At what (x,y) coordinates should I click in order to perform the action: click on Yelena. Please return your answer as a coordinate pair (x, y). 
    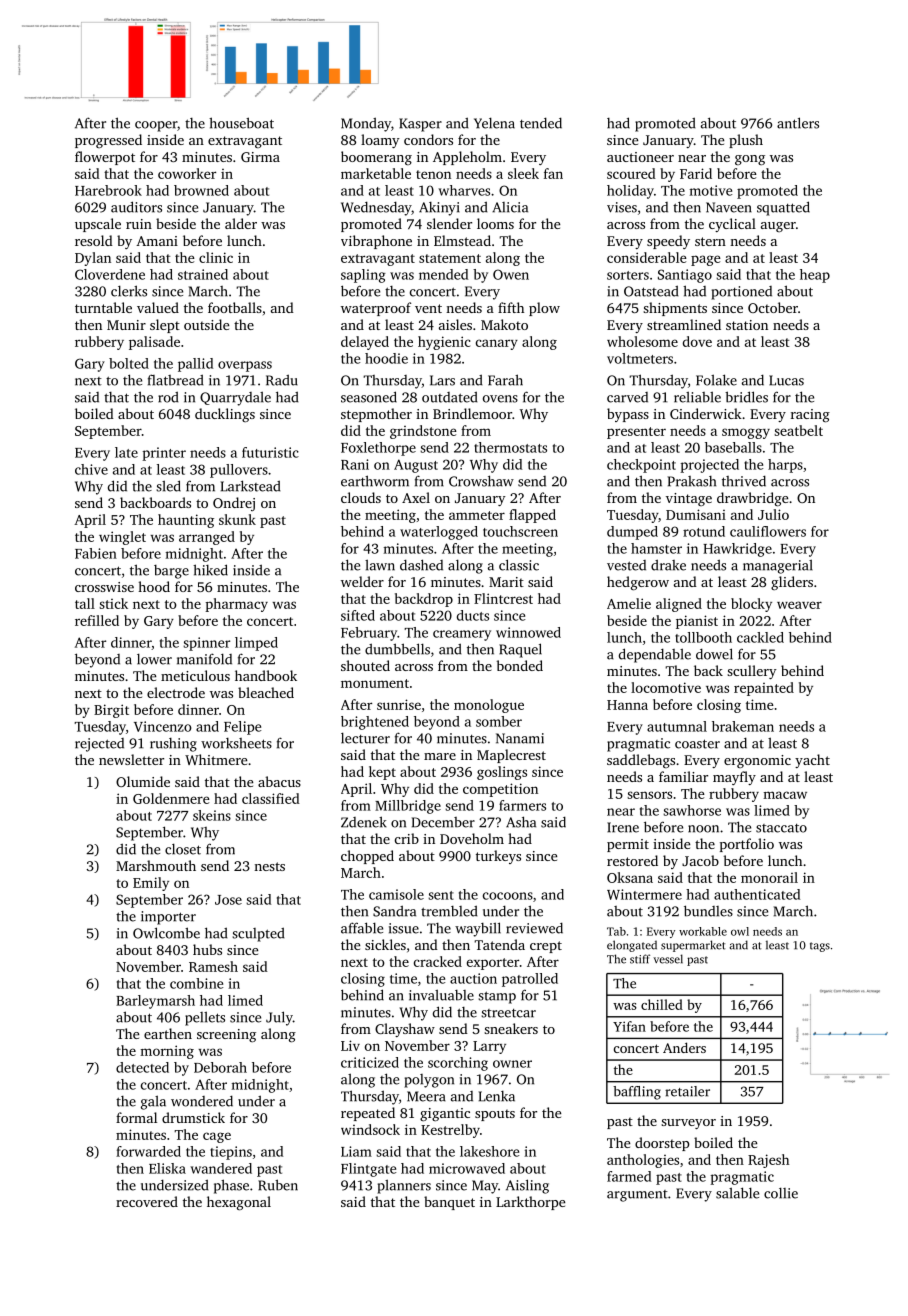
    Looking at the image, I should click on (494, 123).
